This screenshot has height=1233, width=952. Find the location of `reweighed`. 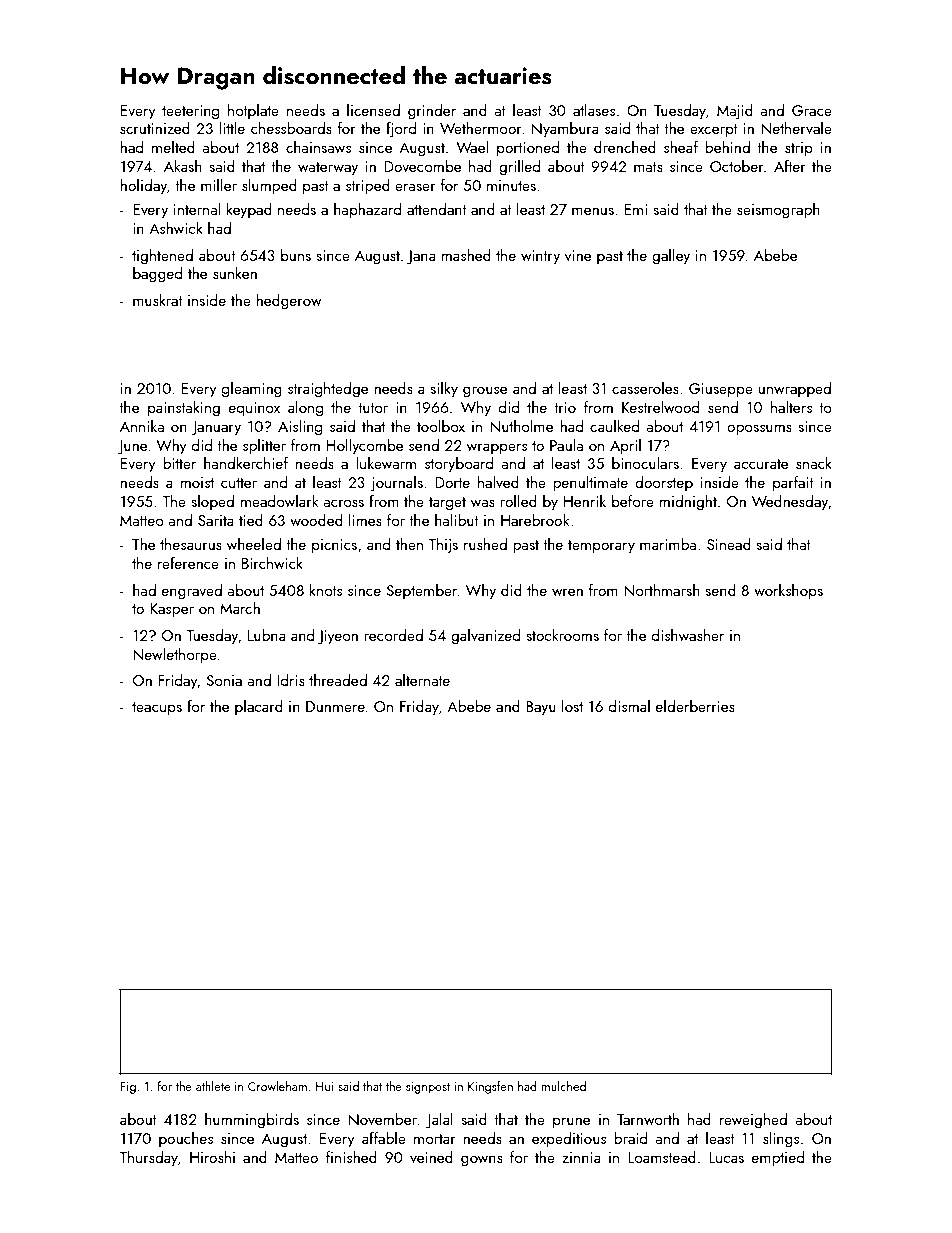

reweighed is located at coordinates (753, 1121).
